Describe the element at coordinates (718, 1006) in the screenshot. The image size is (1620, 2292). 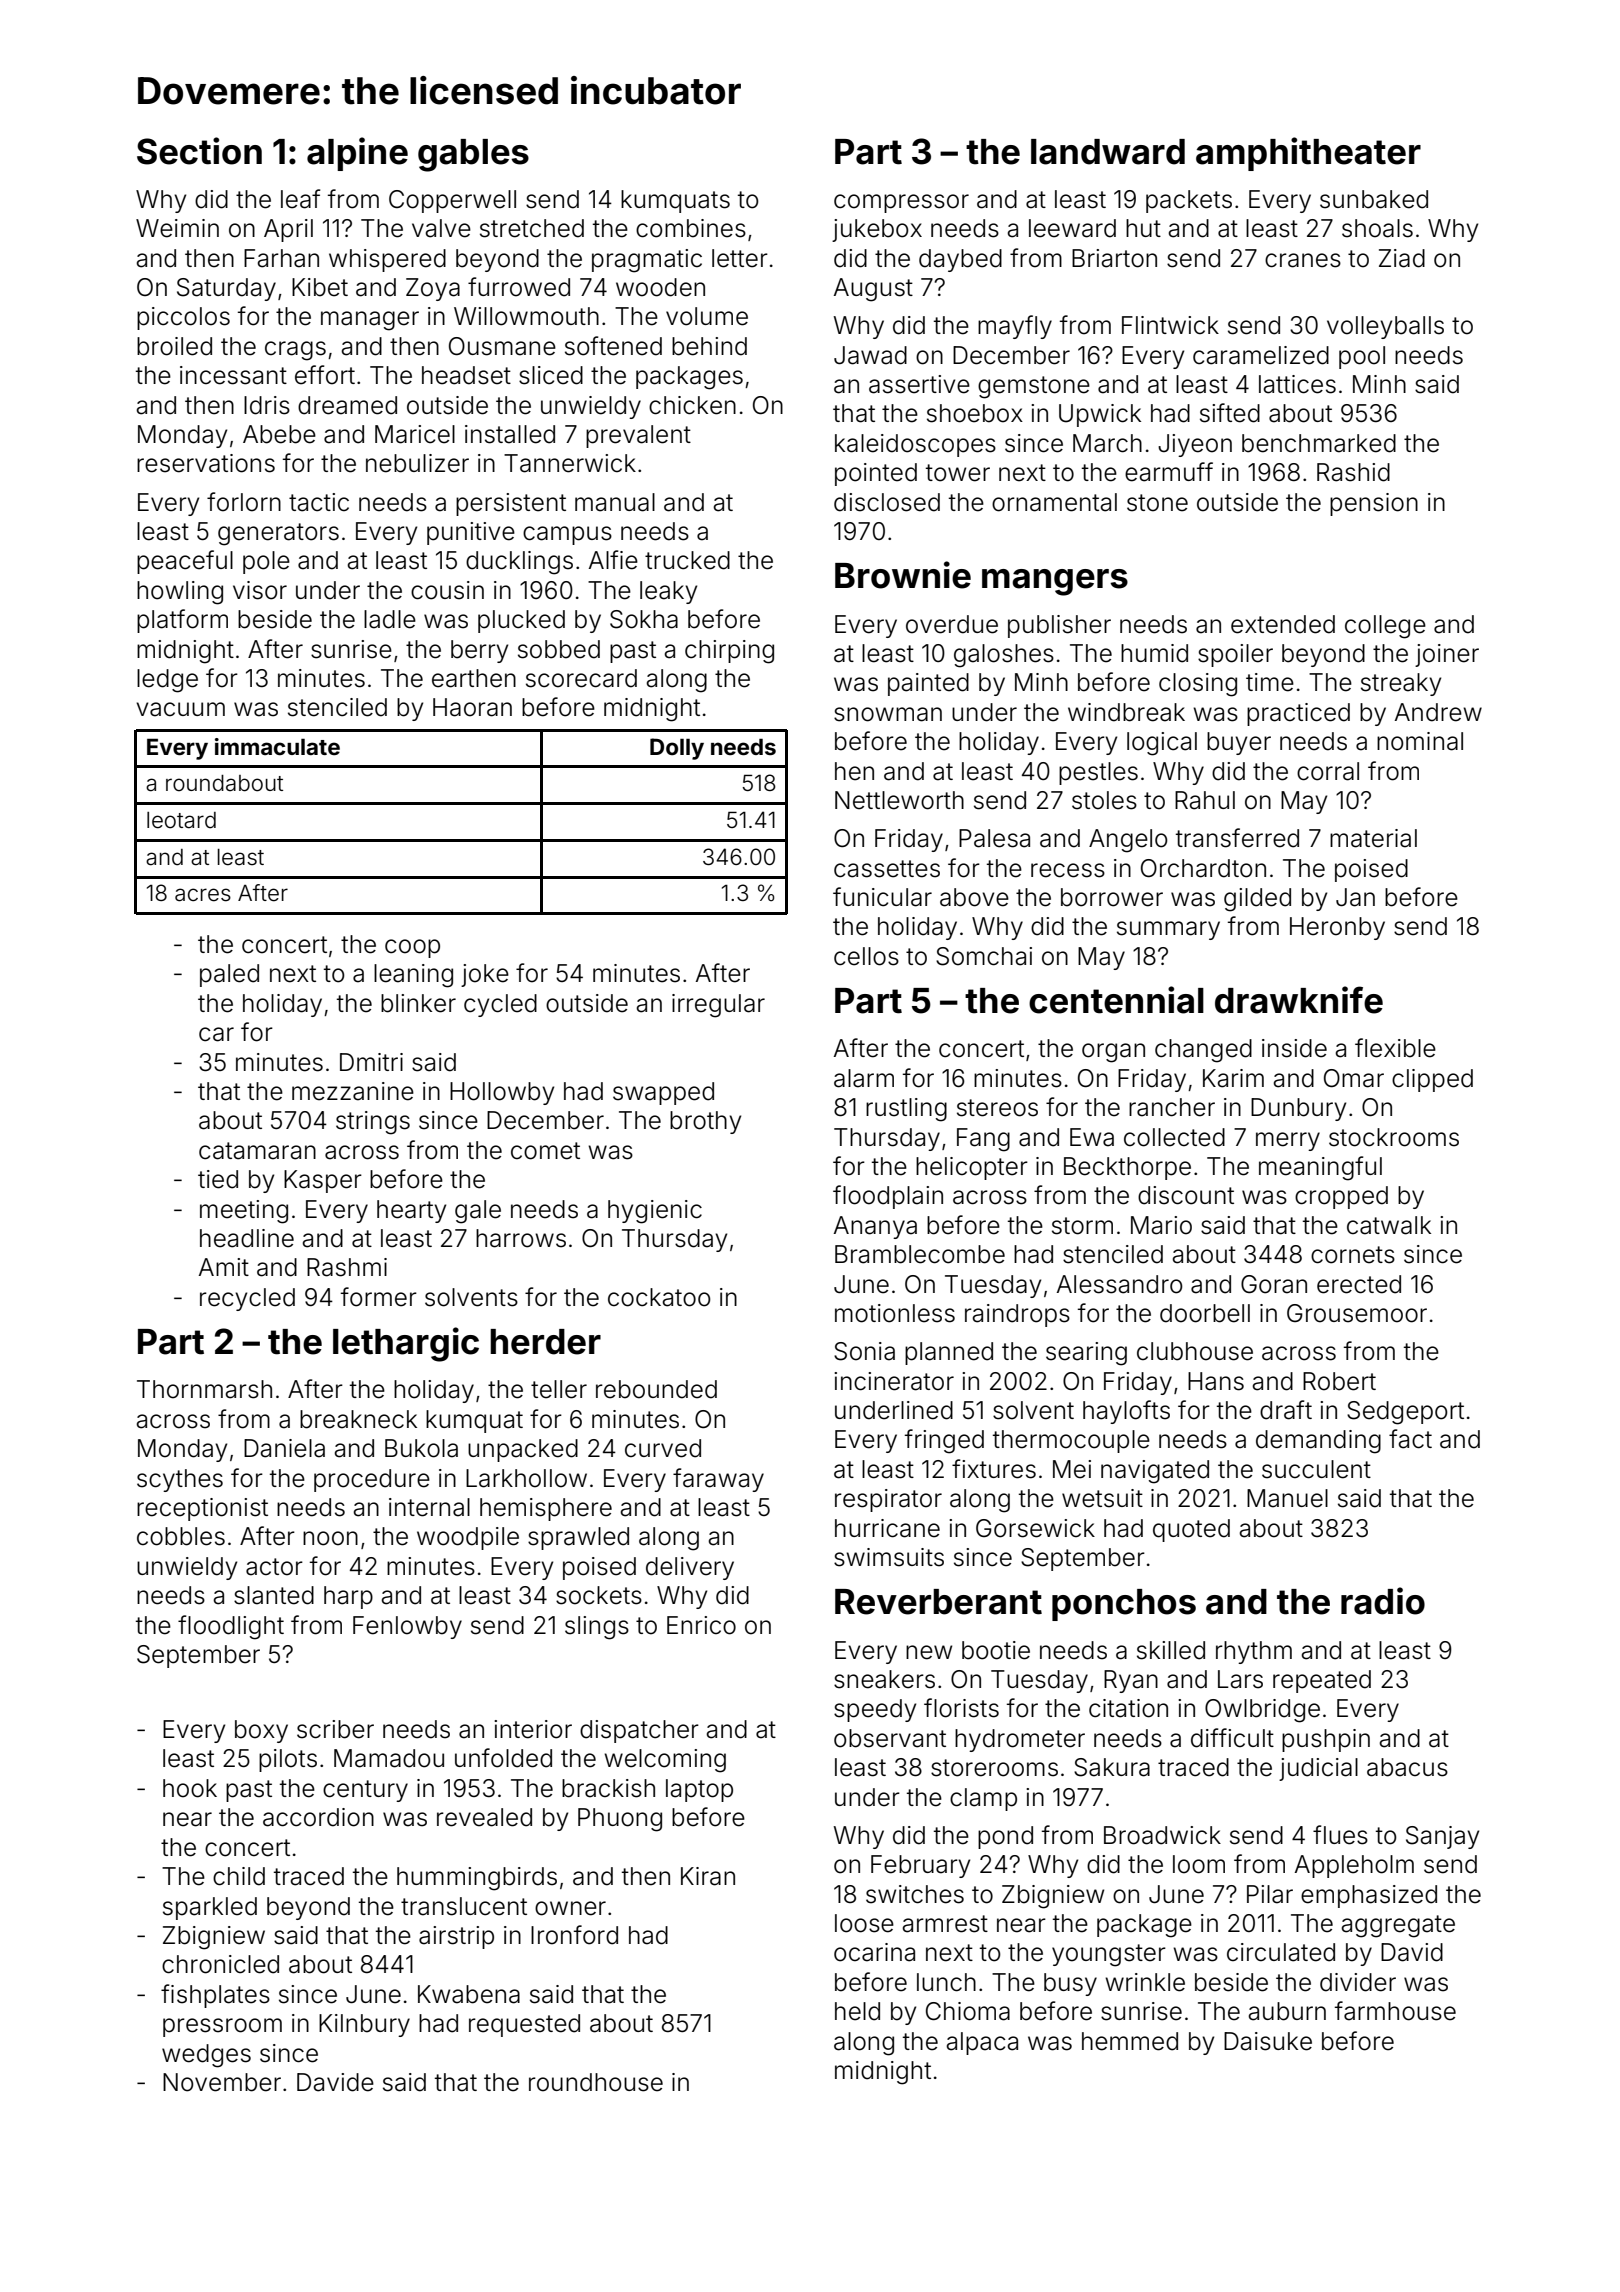
I see `irregular` at that location.
